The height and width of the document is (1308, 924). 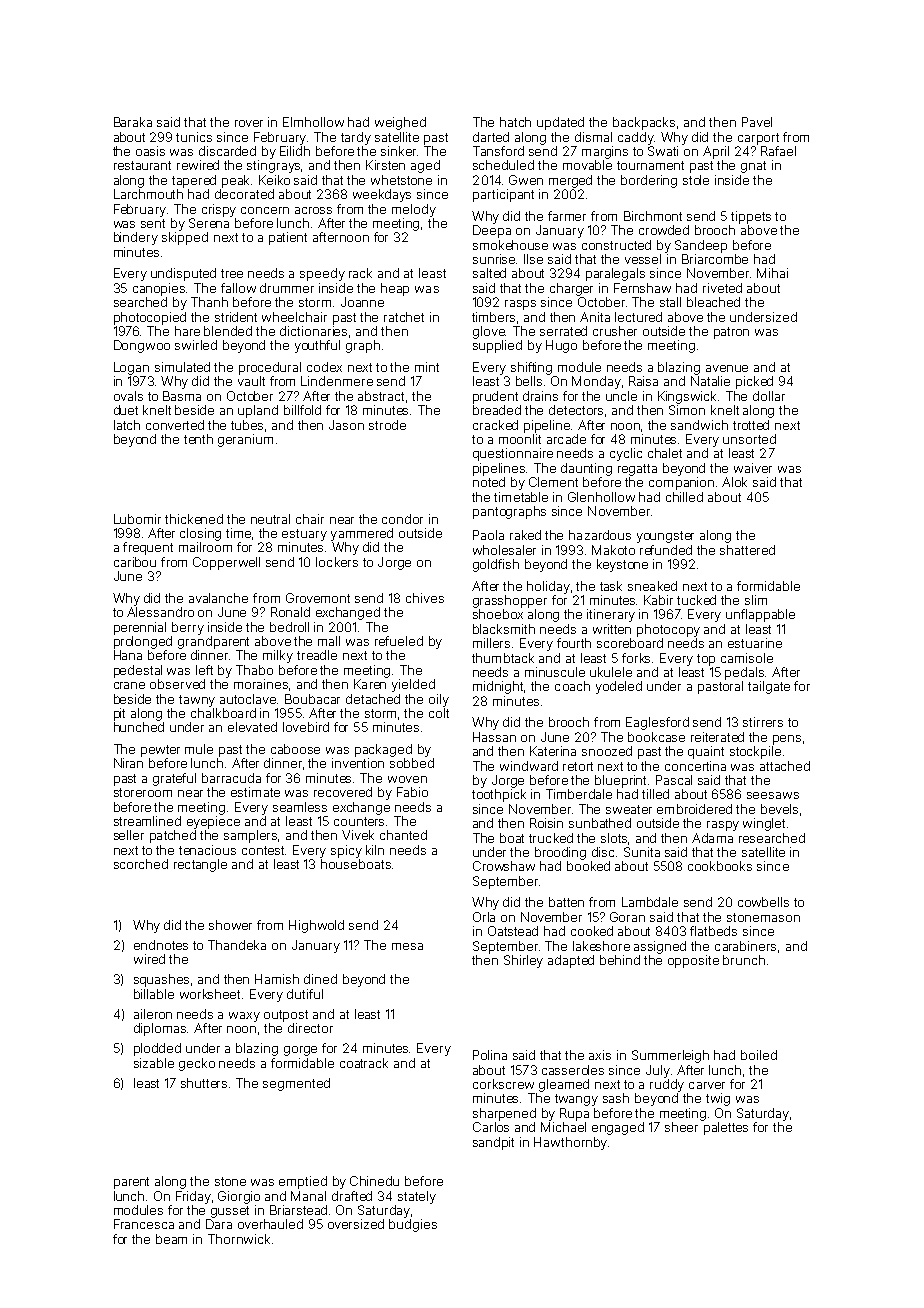 I want to click on thickened, so click(x=194, y=519).
